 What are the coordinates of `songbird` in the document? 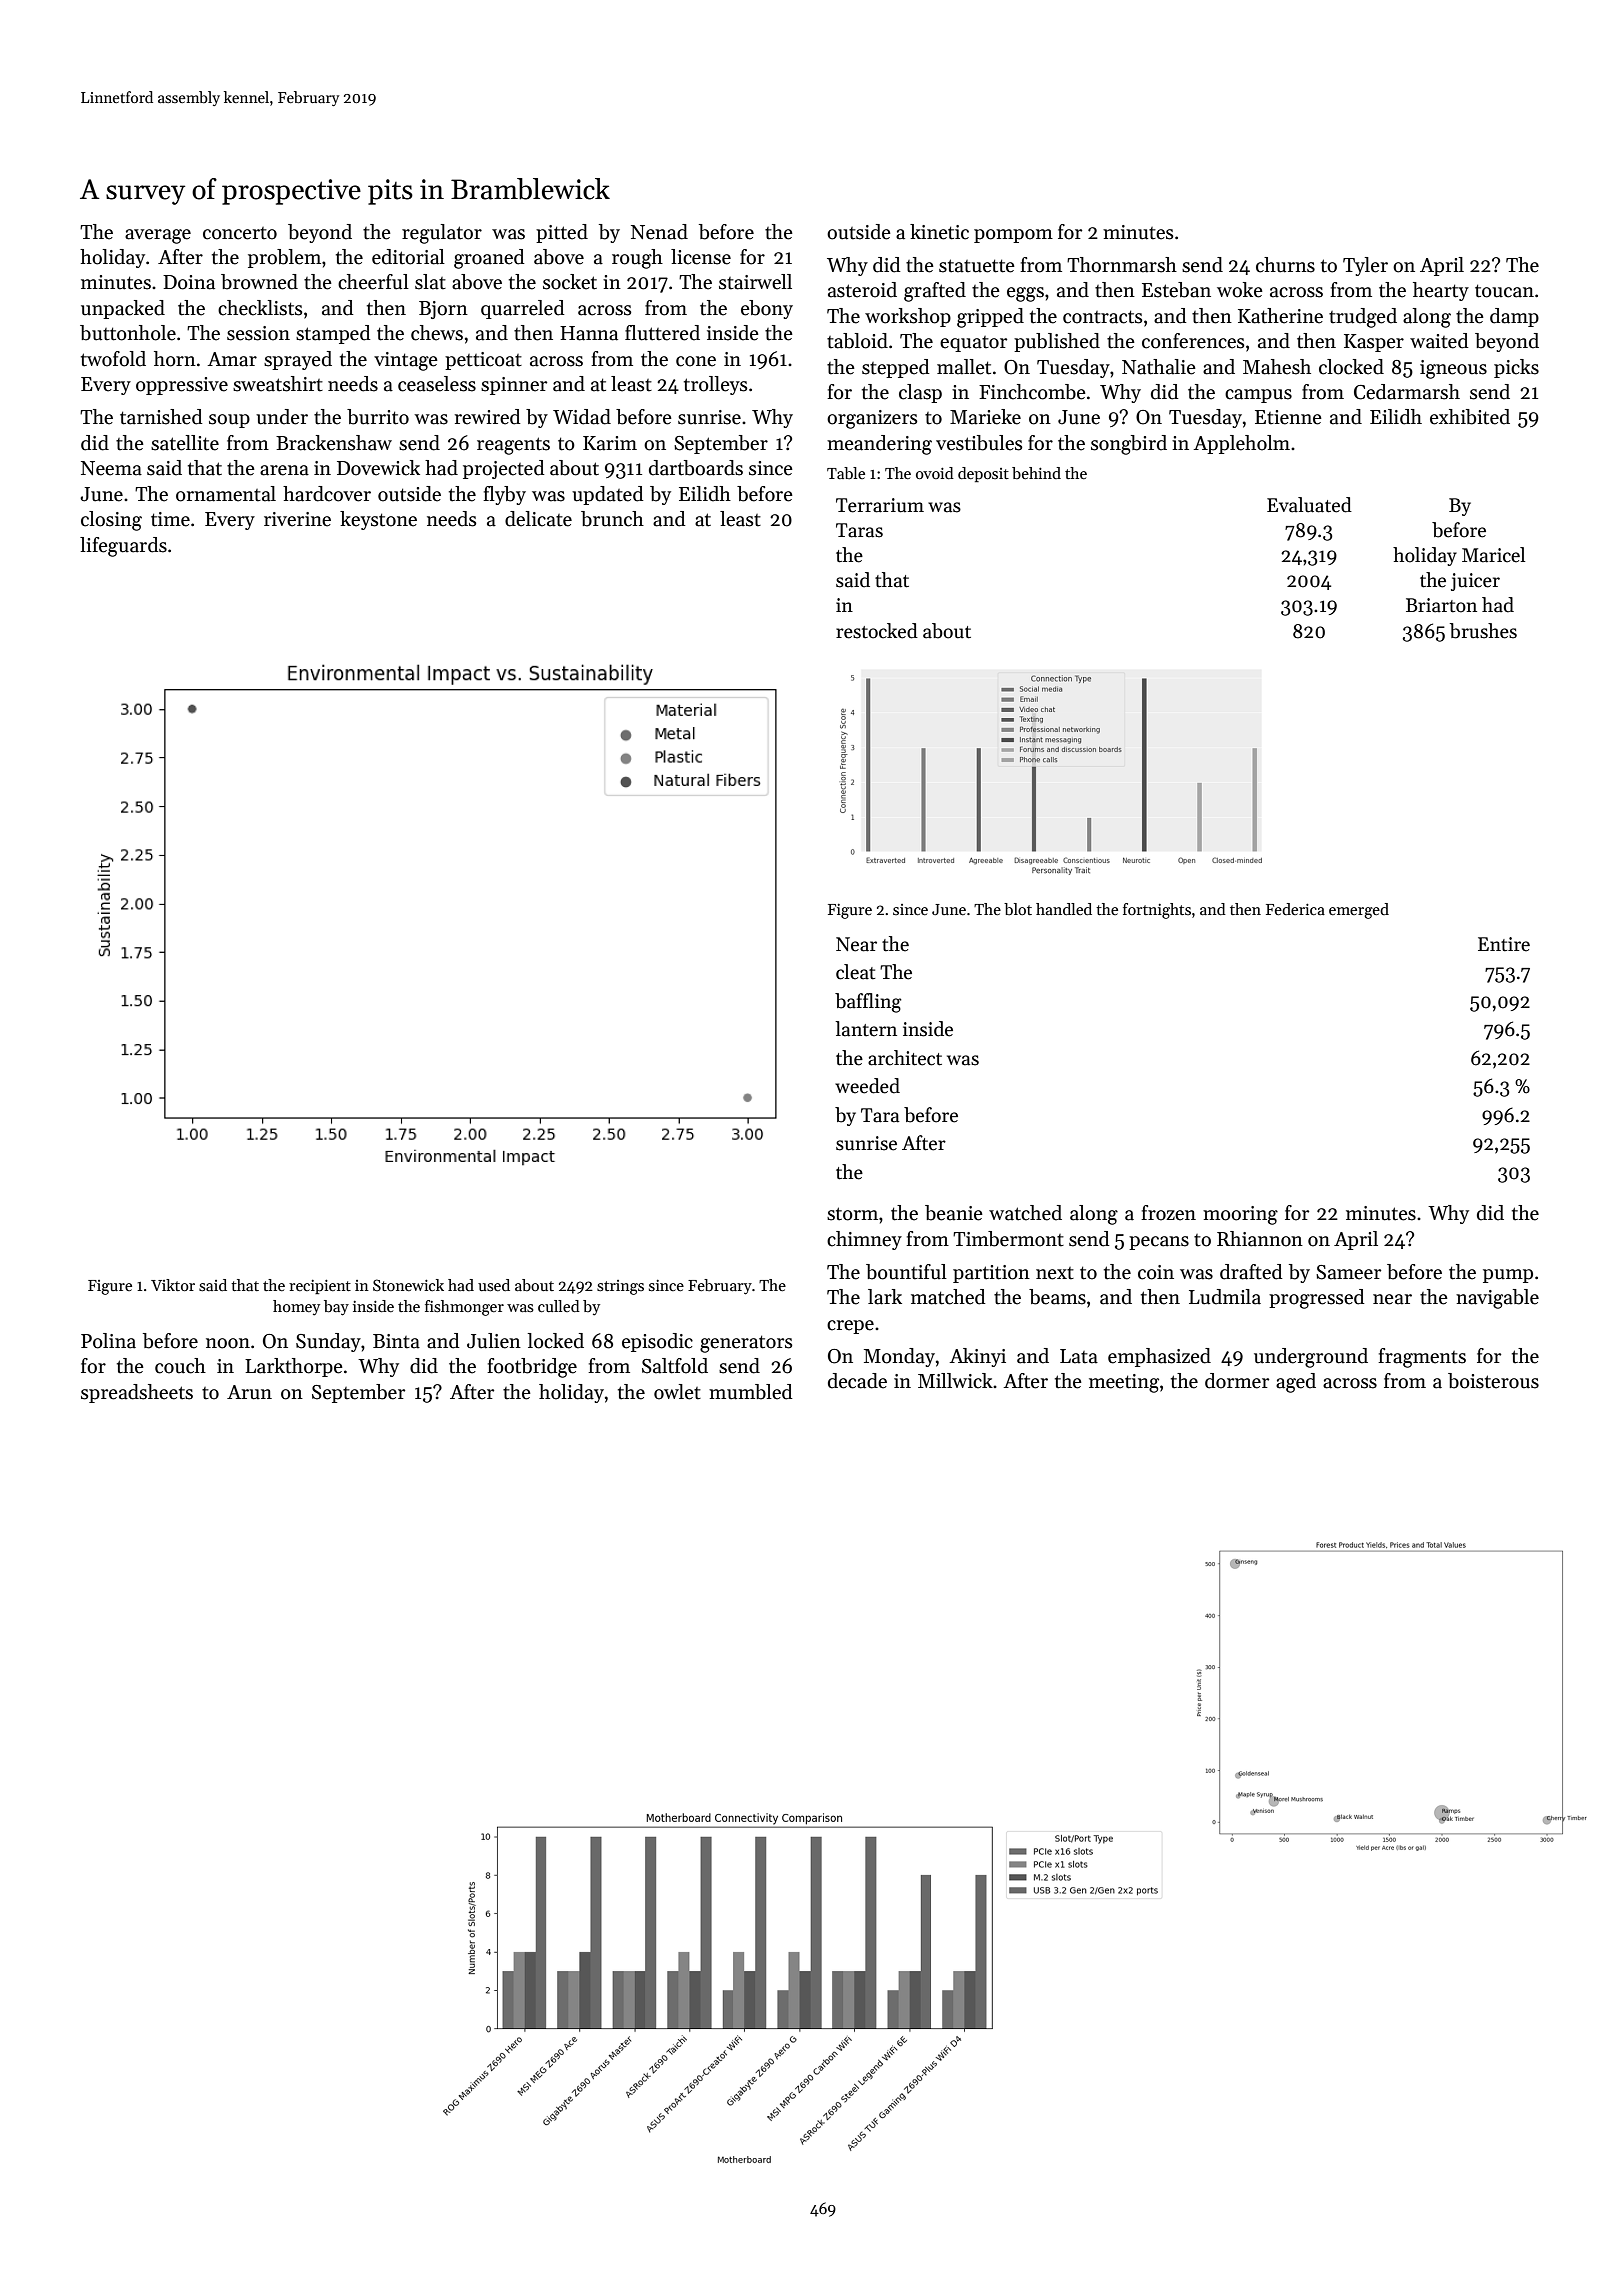 It's located at (1129, 445).
